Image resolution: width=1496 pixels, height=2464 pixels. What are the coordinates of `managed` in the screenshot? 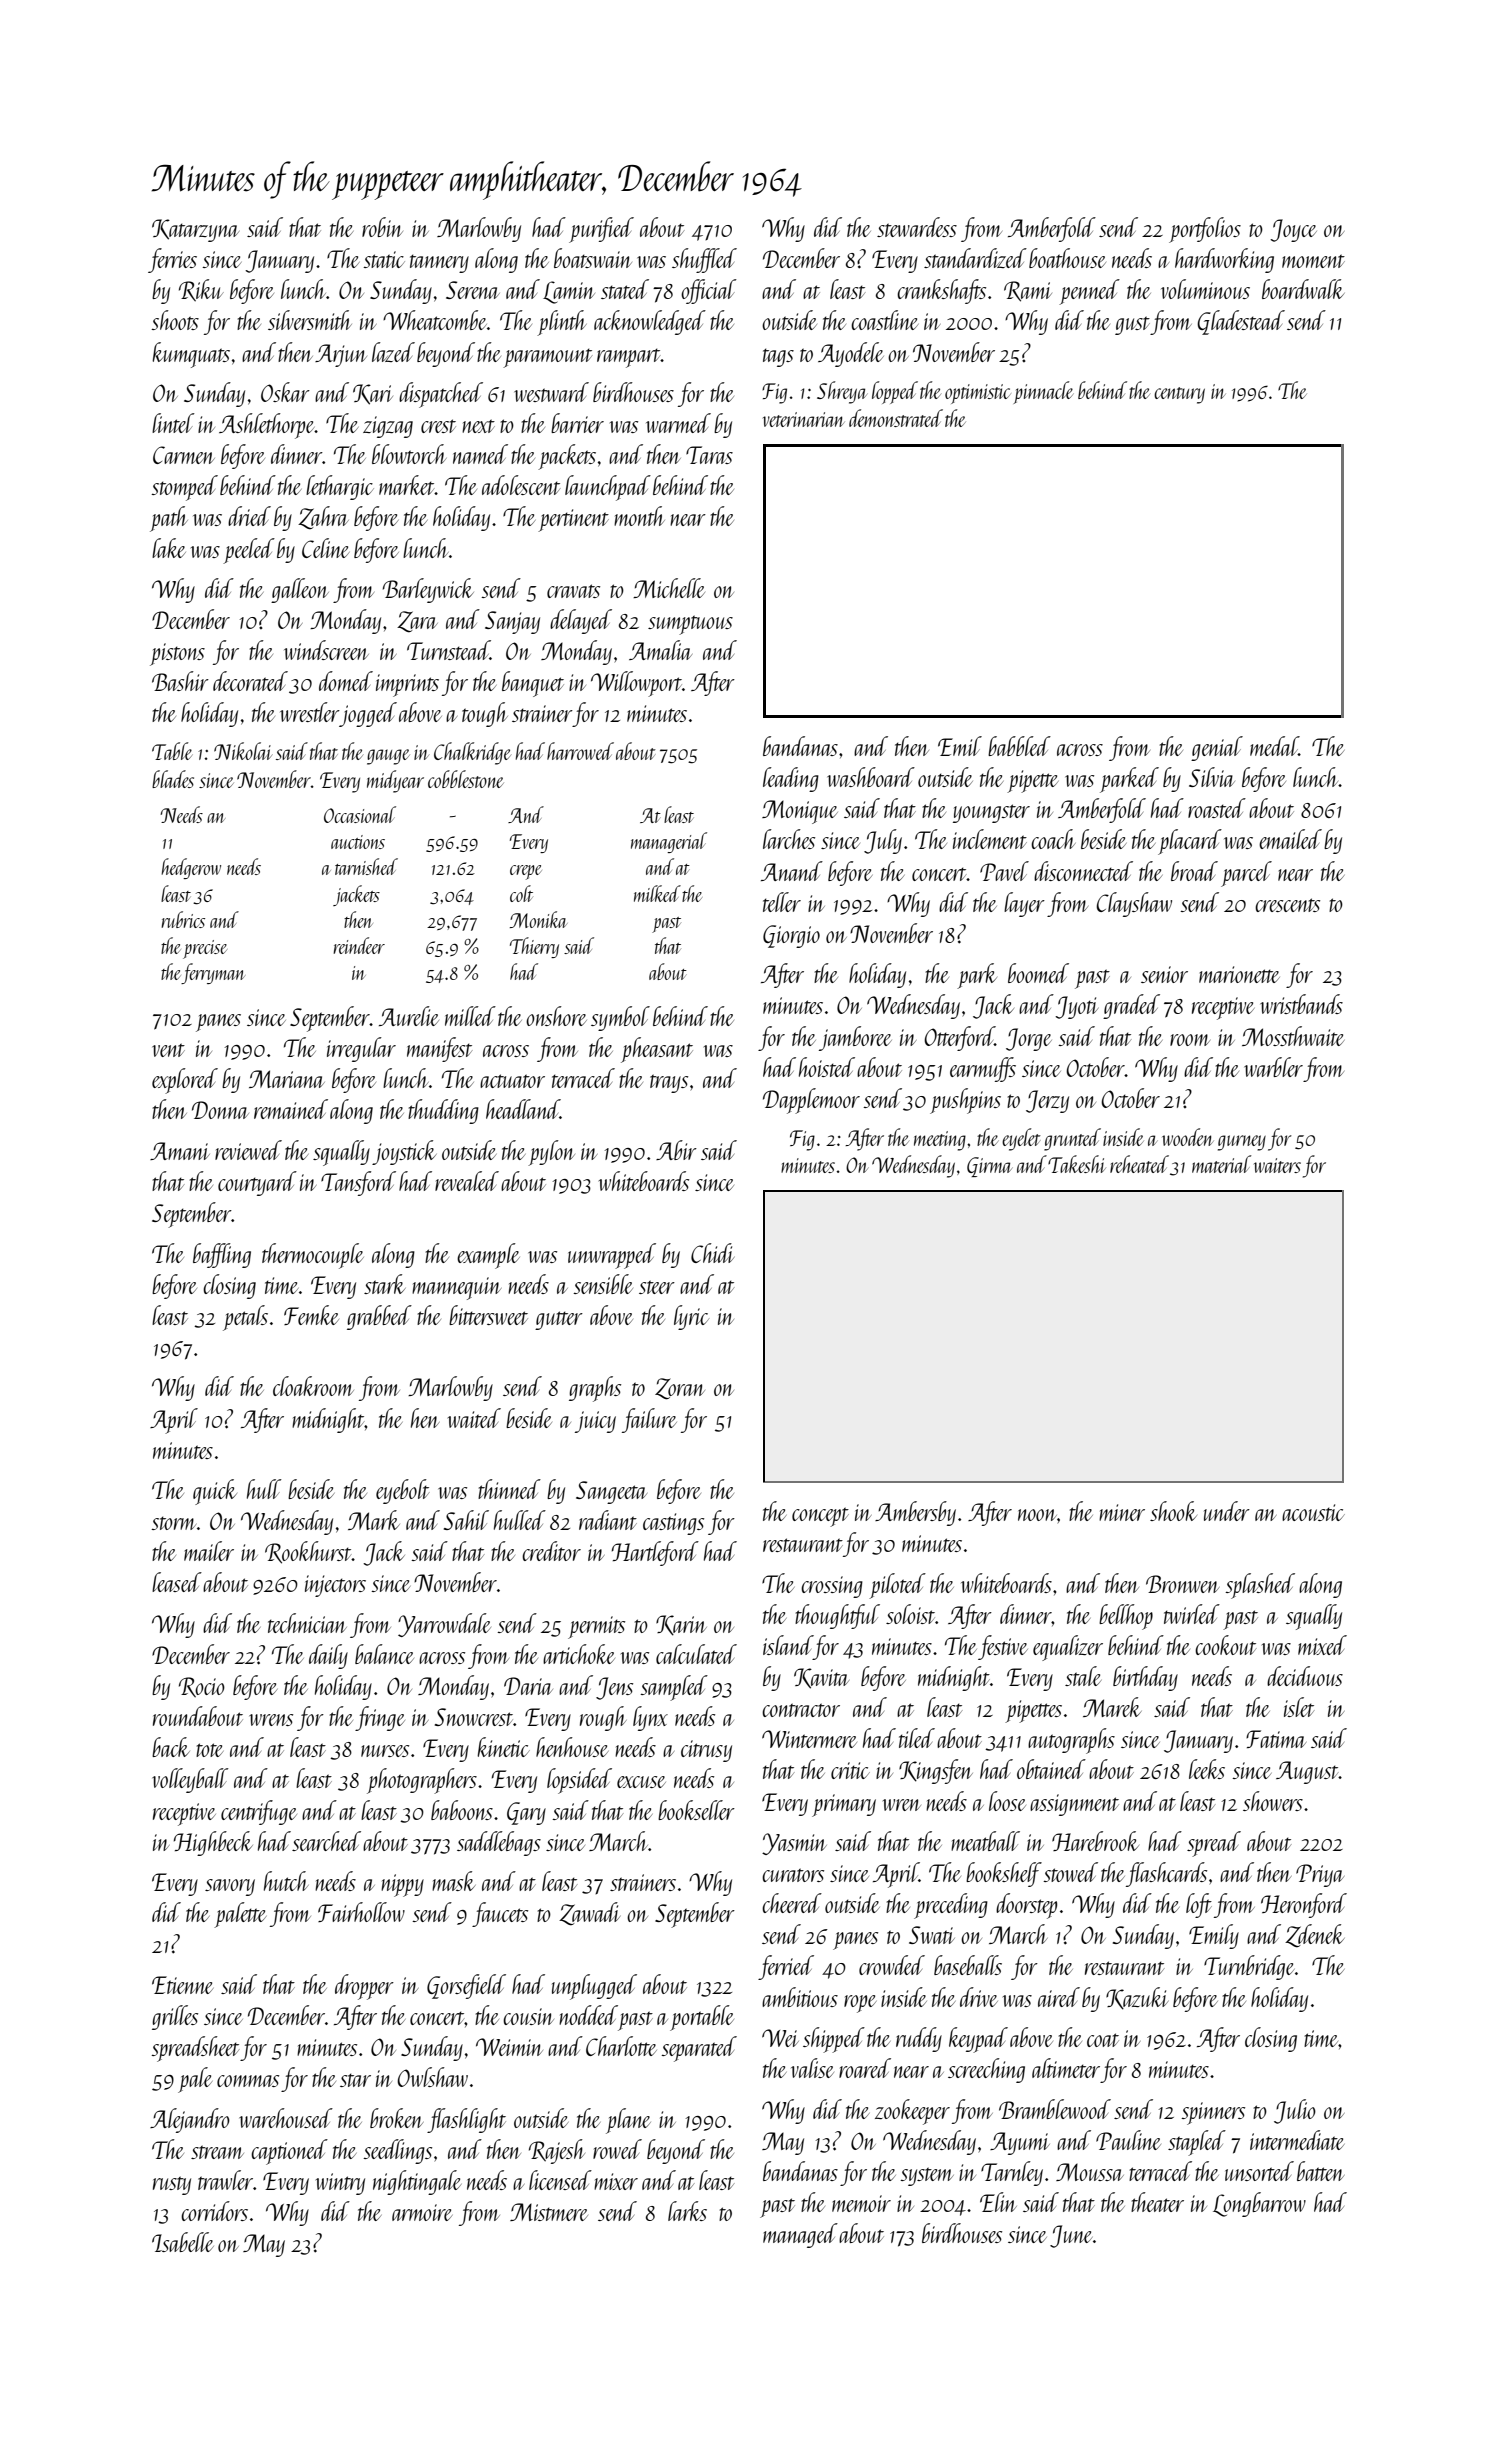 It's located at (800, 2235).
